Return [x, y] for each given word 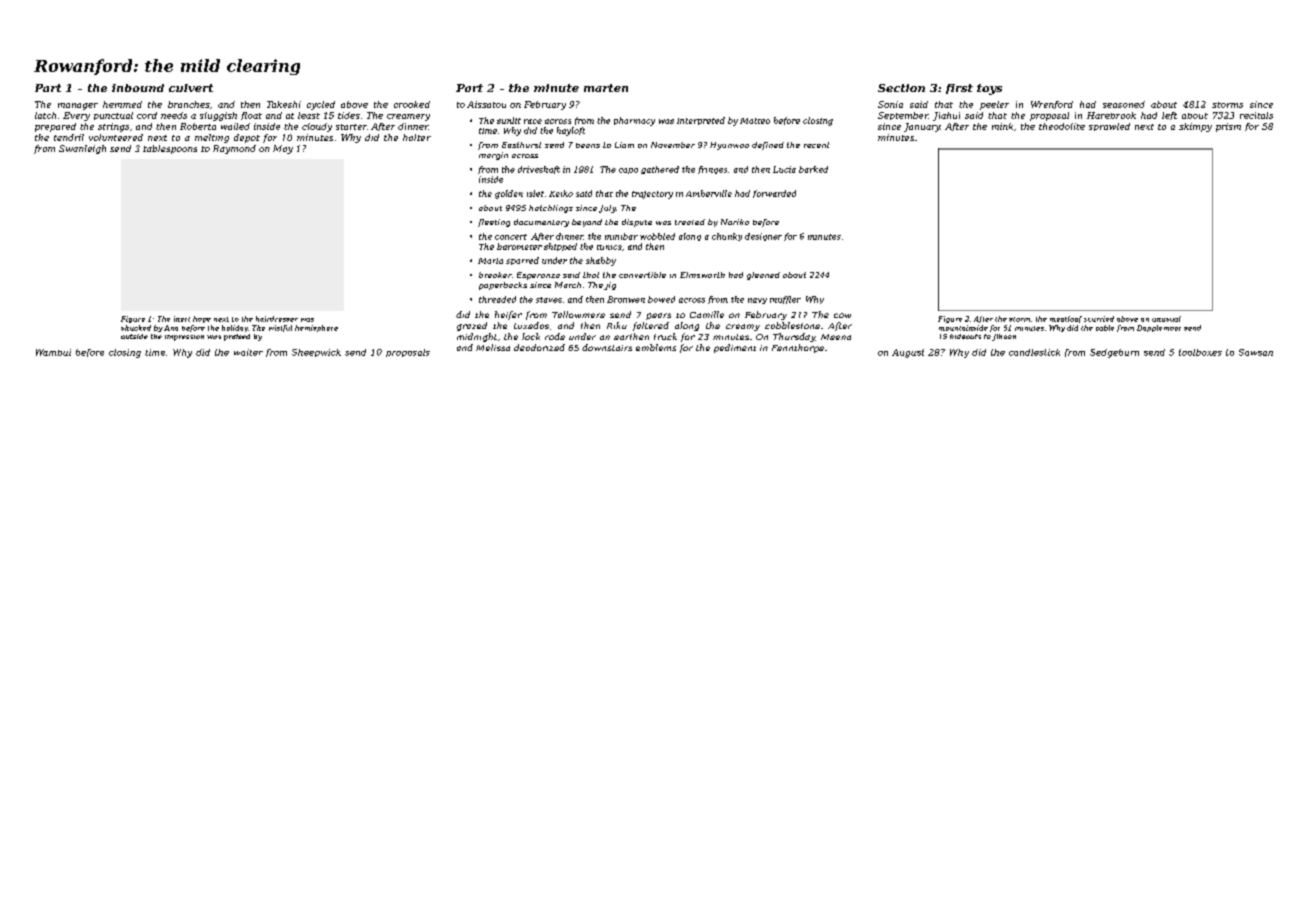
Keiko [561, 193]
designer [763, 237]
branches [189, 104]
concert [511, 237]
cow [842, 315]
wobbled [657, 236]
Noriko [735, 222]
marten [606, 88]
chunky [727, 237]
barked [813, 169]
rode [555, 336]
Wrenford [1052, 105]
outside [134, 336]
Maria [490, 261]
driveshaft [539, 170]
